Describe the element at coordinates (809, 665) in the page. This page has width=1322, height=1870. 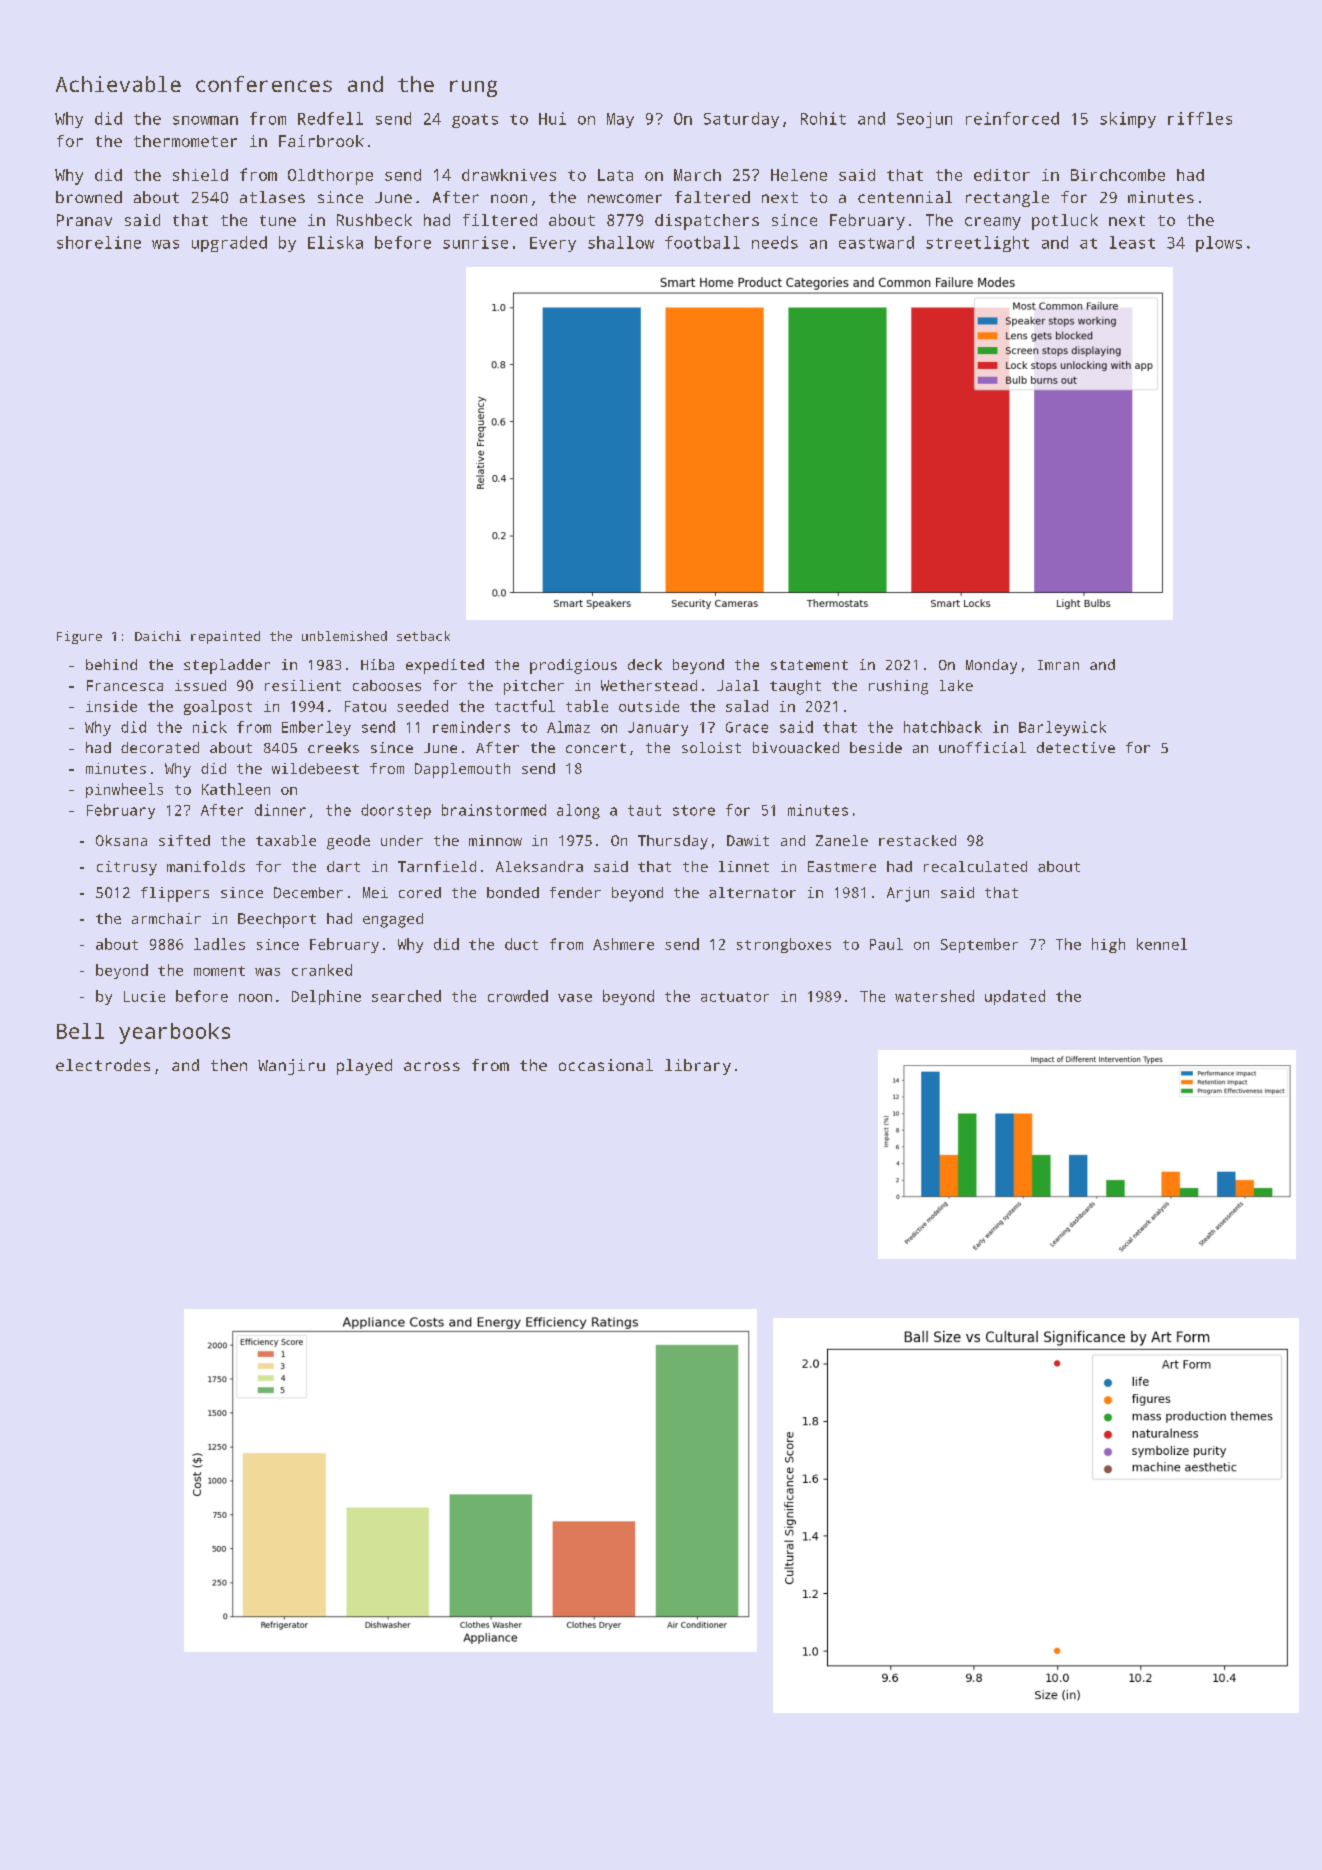
I see `statement` at that location.
